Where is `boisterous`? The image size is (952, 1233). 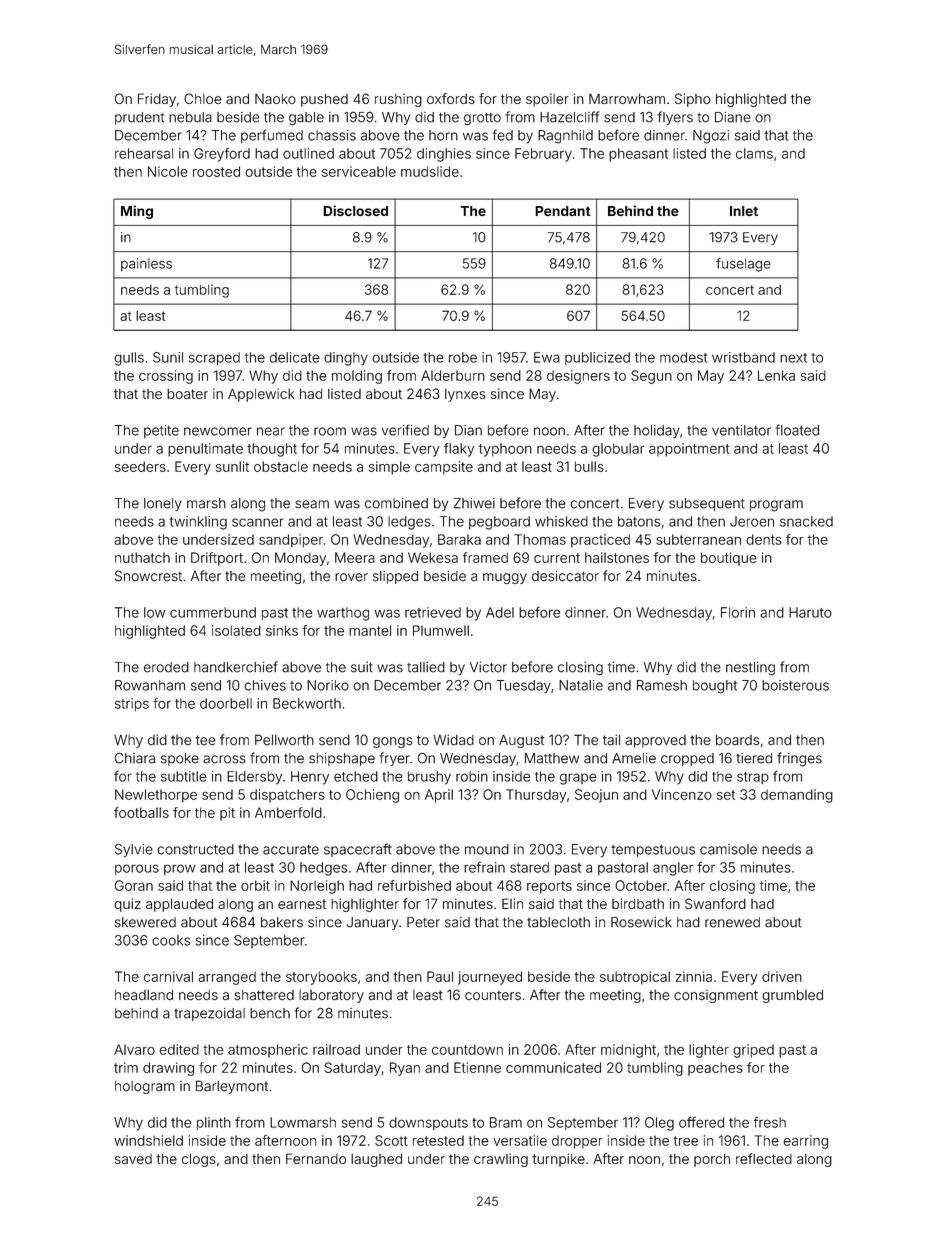 boisterous is located at coordinates (795, 685).
